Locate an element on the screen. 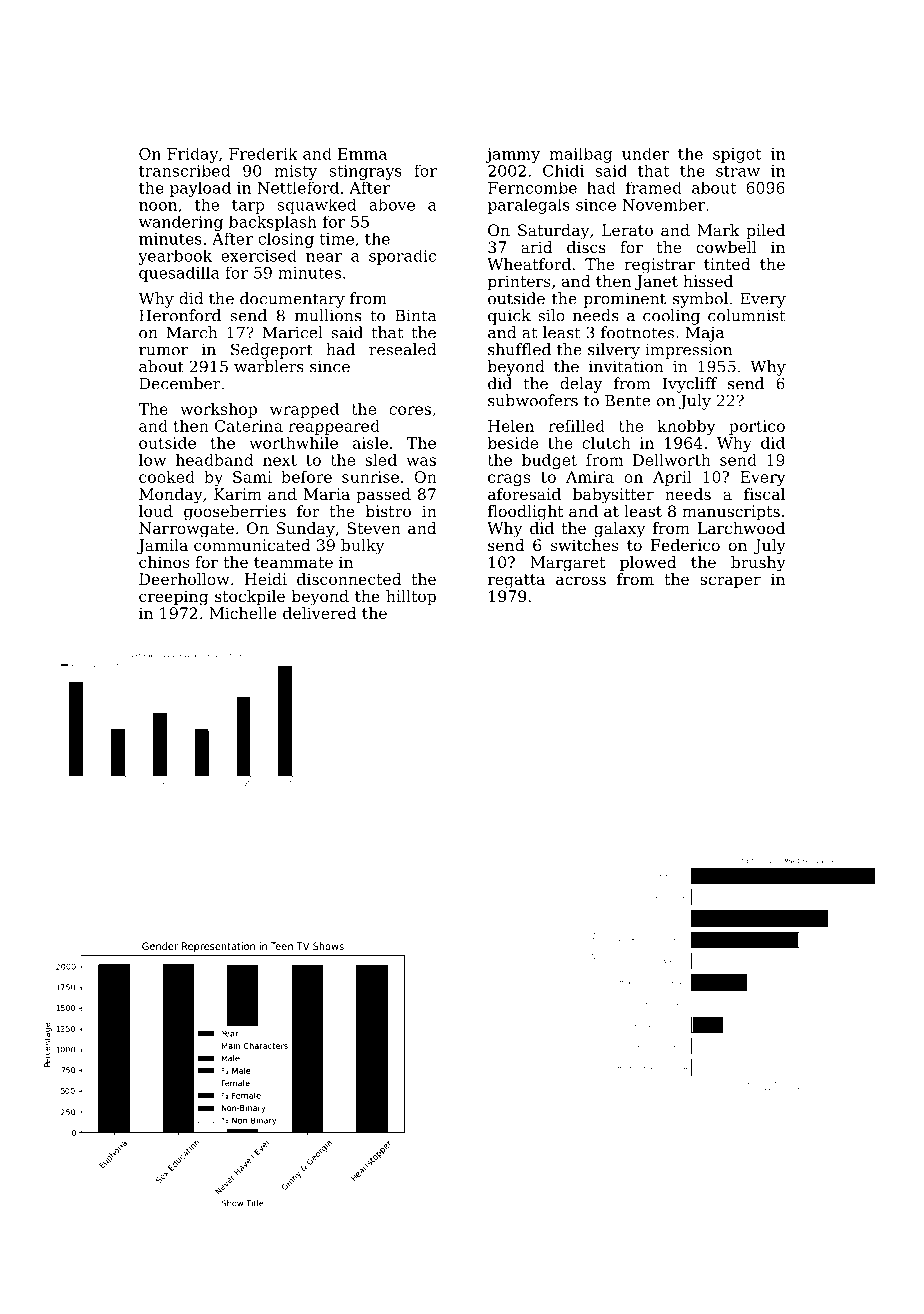 The height and width of the screenshot is (1314, 924). mullions is located at coordinates (328, 315).
